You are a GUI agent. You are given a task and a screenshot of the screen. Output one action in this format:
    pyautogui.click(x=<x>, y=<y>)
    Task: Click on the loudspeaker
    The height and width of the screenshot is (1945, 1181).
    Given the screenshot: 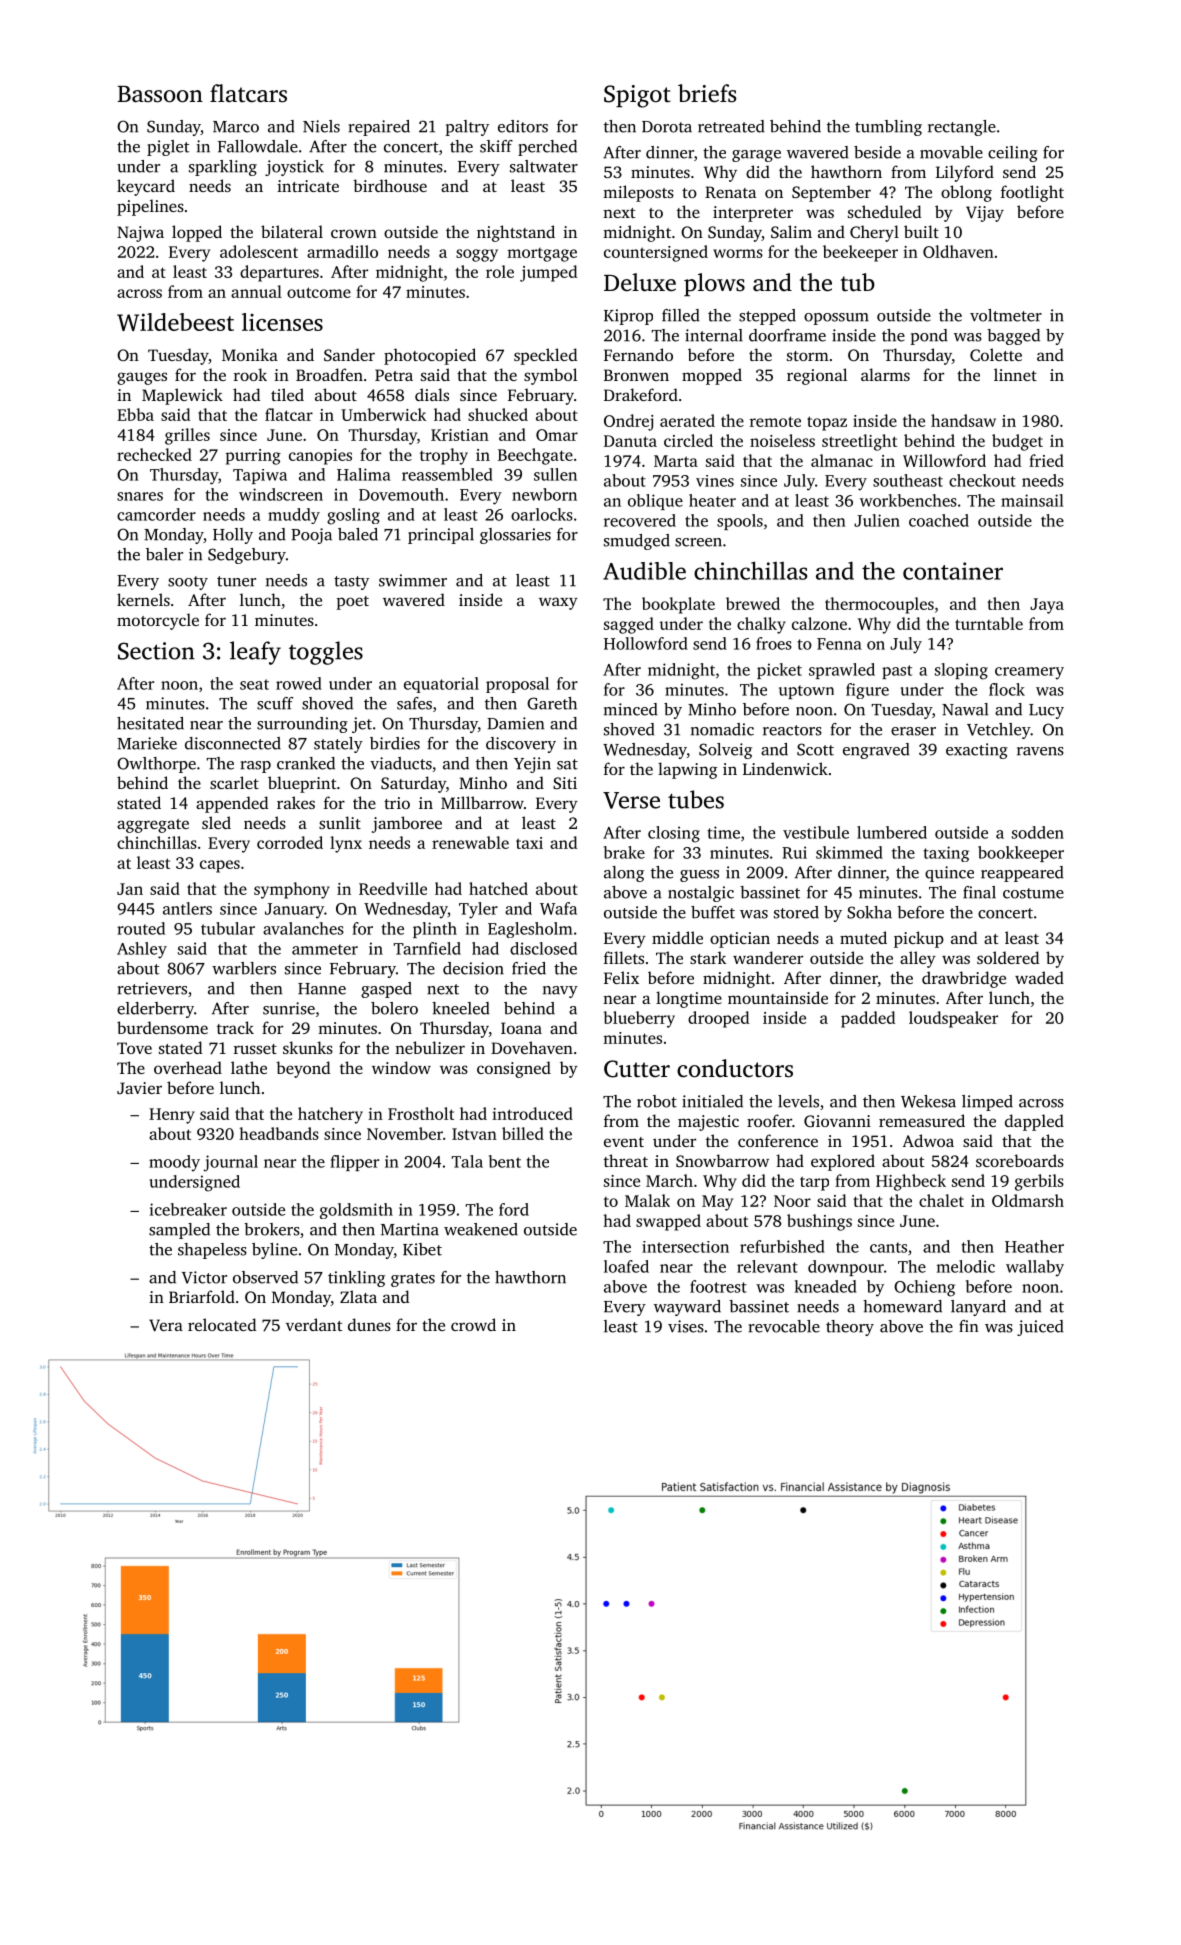 What is the action you would take?
    pyautogui.click(x=953, y=1019)
